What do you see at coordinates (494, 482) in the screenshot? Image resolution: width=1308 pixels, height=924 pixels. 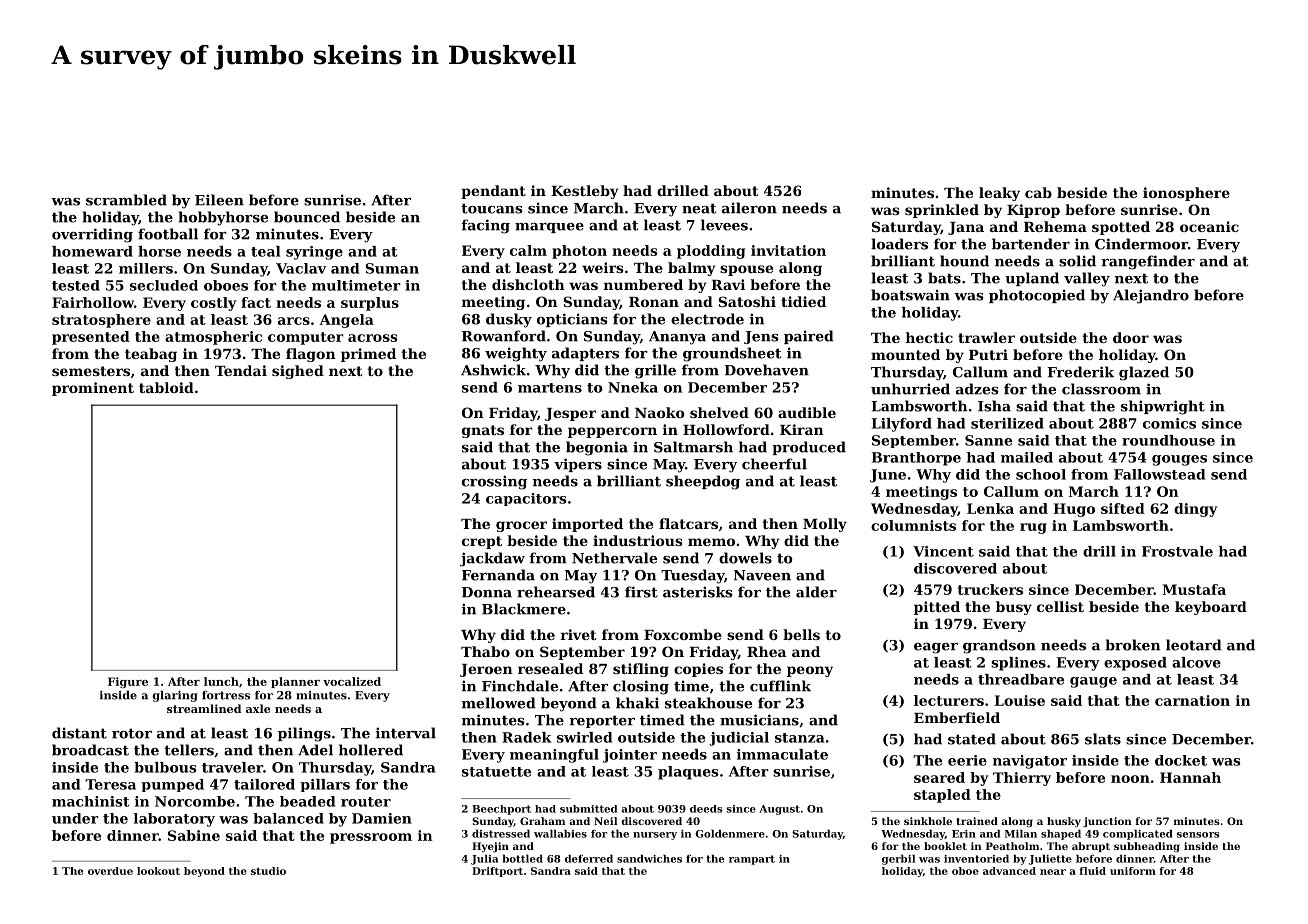 I see `crossing` at bounding box center [494, 482].
